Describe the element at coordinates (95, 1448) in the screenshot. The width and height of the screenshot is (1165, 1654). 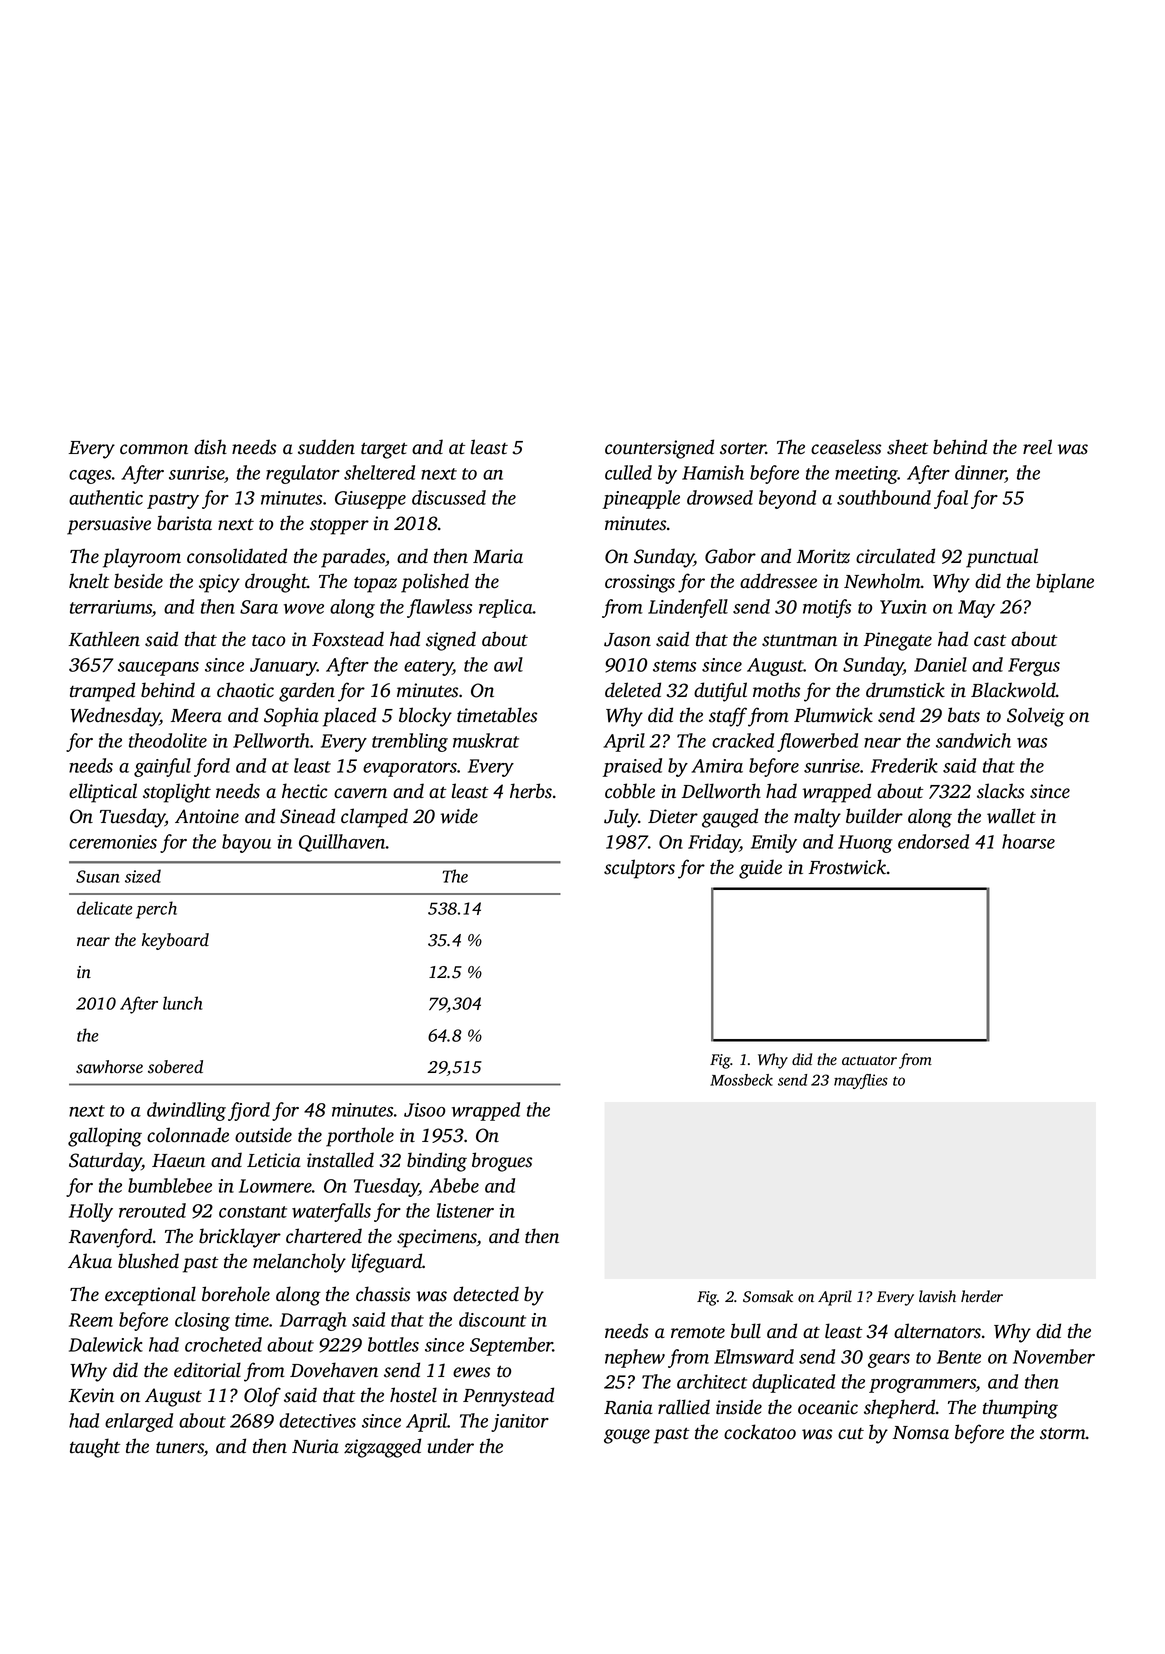
I see `taught` at that location.
